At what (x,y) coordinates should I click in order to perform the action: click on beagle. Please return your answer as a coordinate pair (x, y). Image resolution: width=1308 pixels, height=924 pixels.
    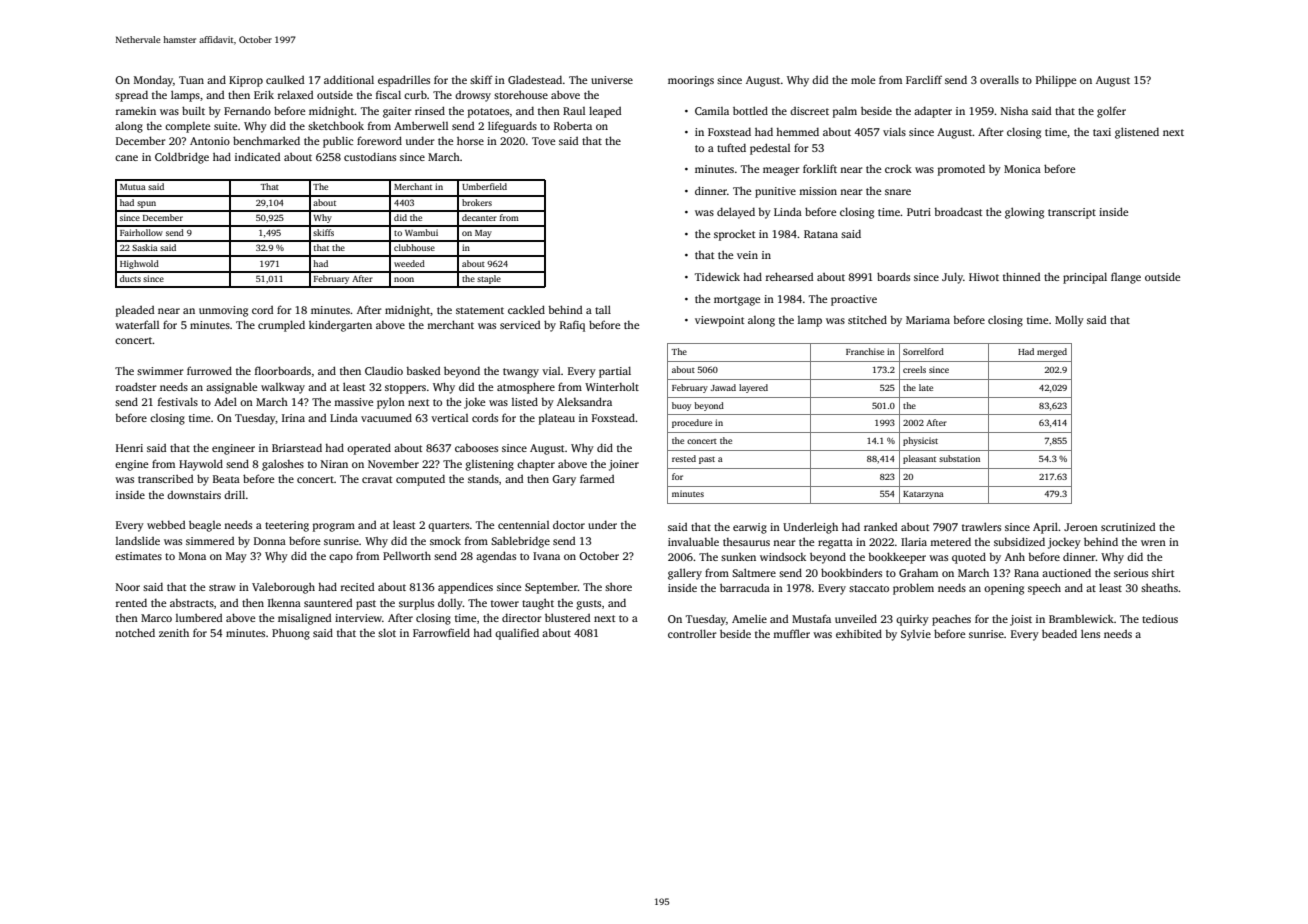
    Looking at the image, I should click on (205, 526).
